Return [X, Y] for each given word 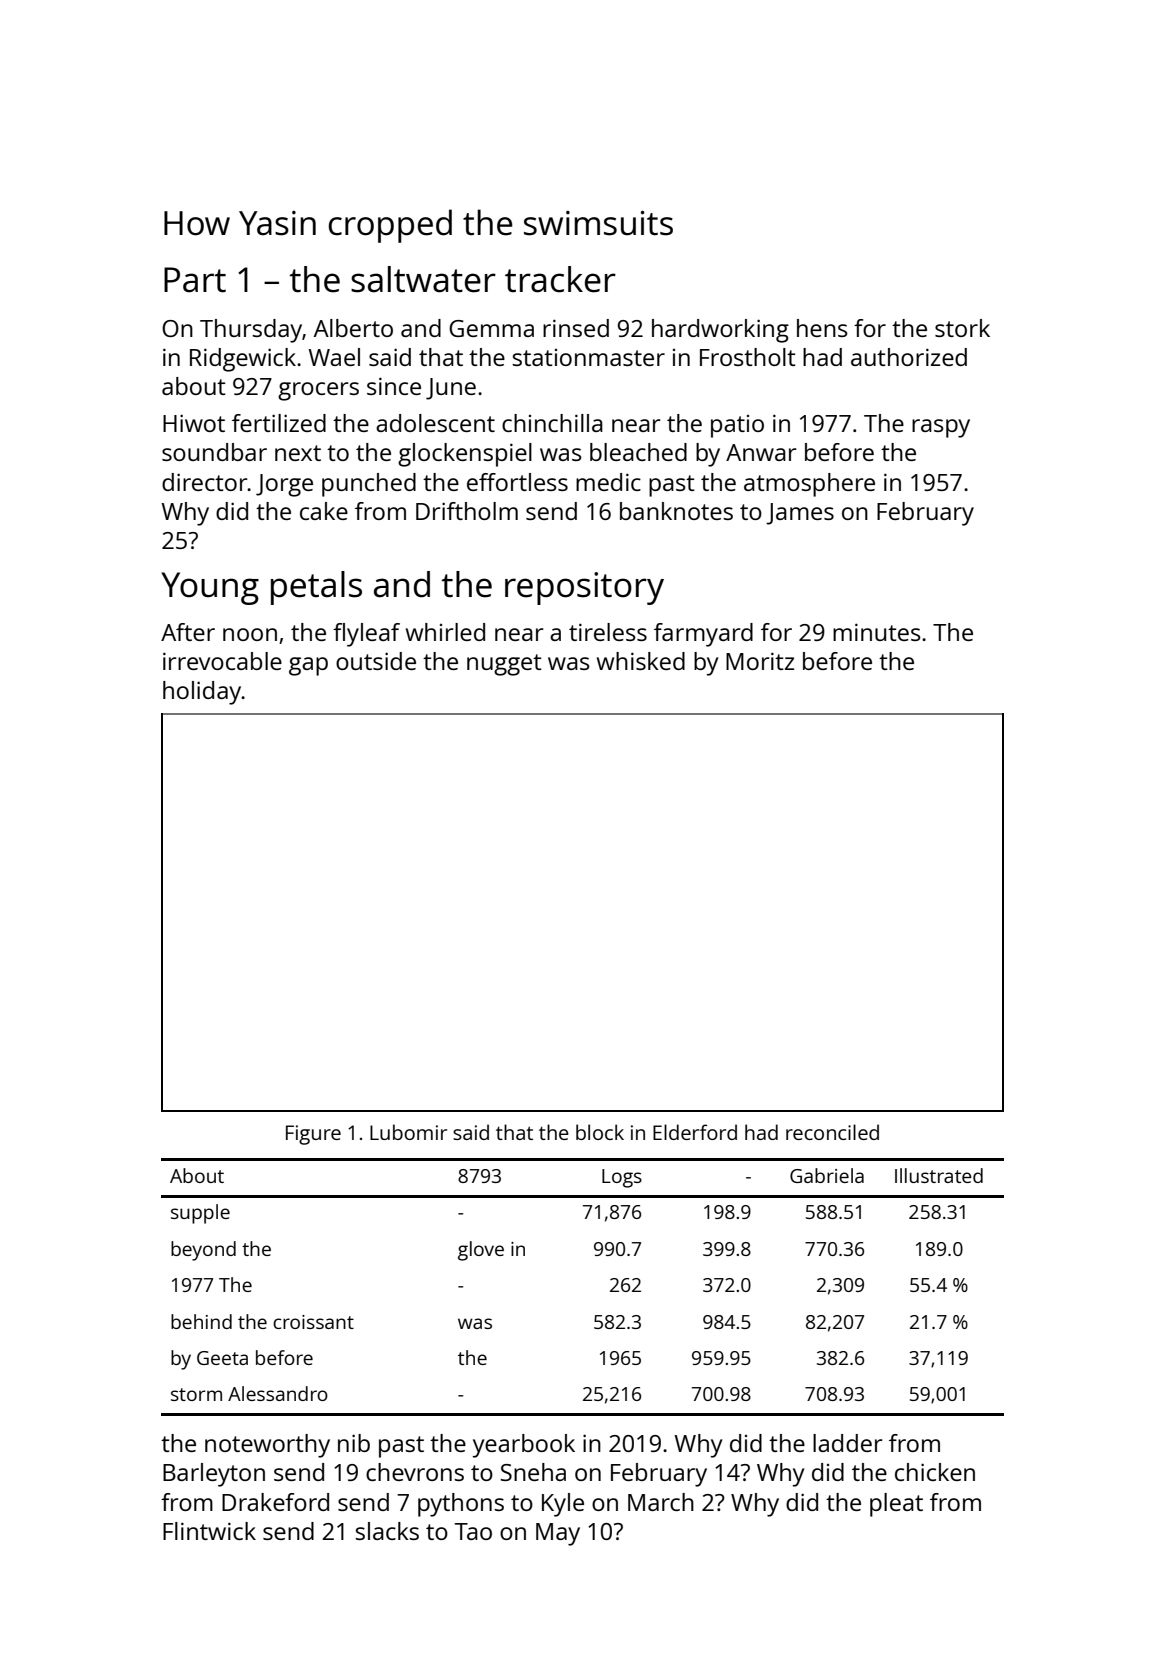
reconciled [832, 1132]
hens [822, 328]
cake [324, 511]
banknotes [676, 511]
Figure [313, 1135]
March [661, 1502]
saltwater [423, 279]
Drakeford [275, 1502]
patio [737, 426]
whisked [641, 661]
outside [376, 661]
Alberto [353, 328]
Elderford [695, 1132]
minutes [877, 632]
